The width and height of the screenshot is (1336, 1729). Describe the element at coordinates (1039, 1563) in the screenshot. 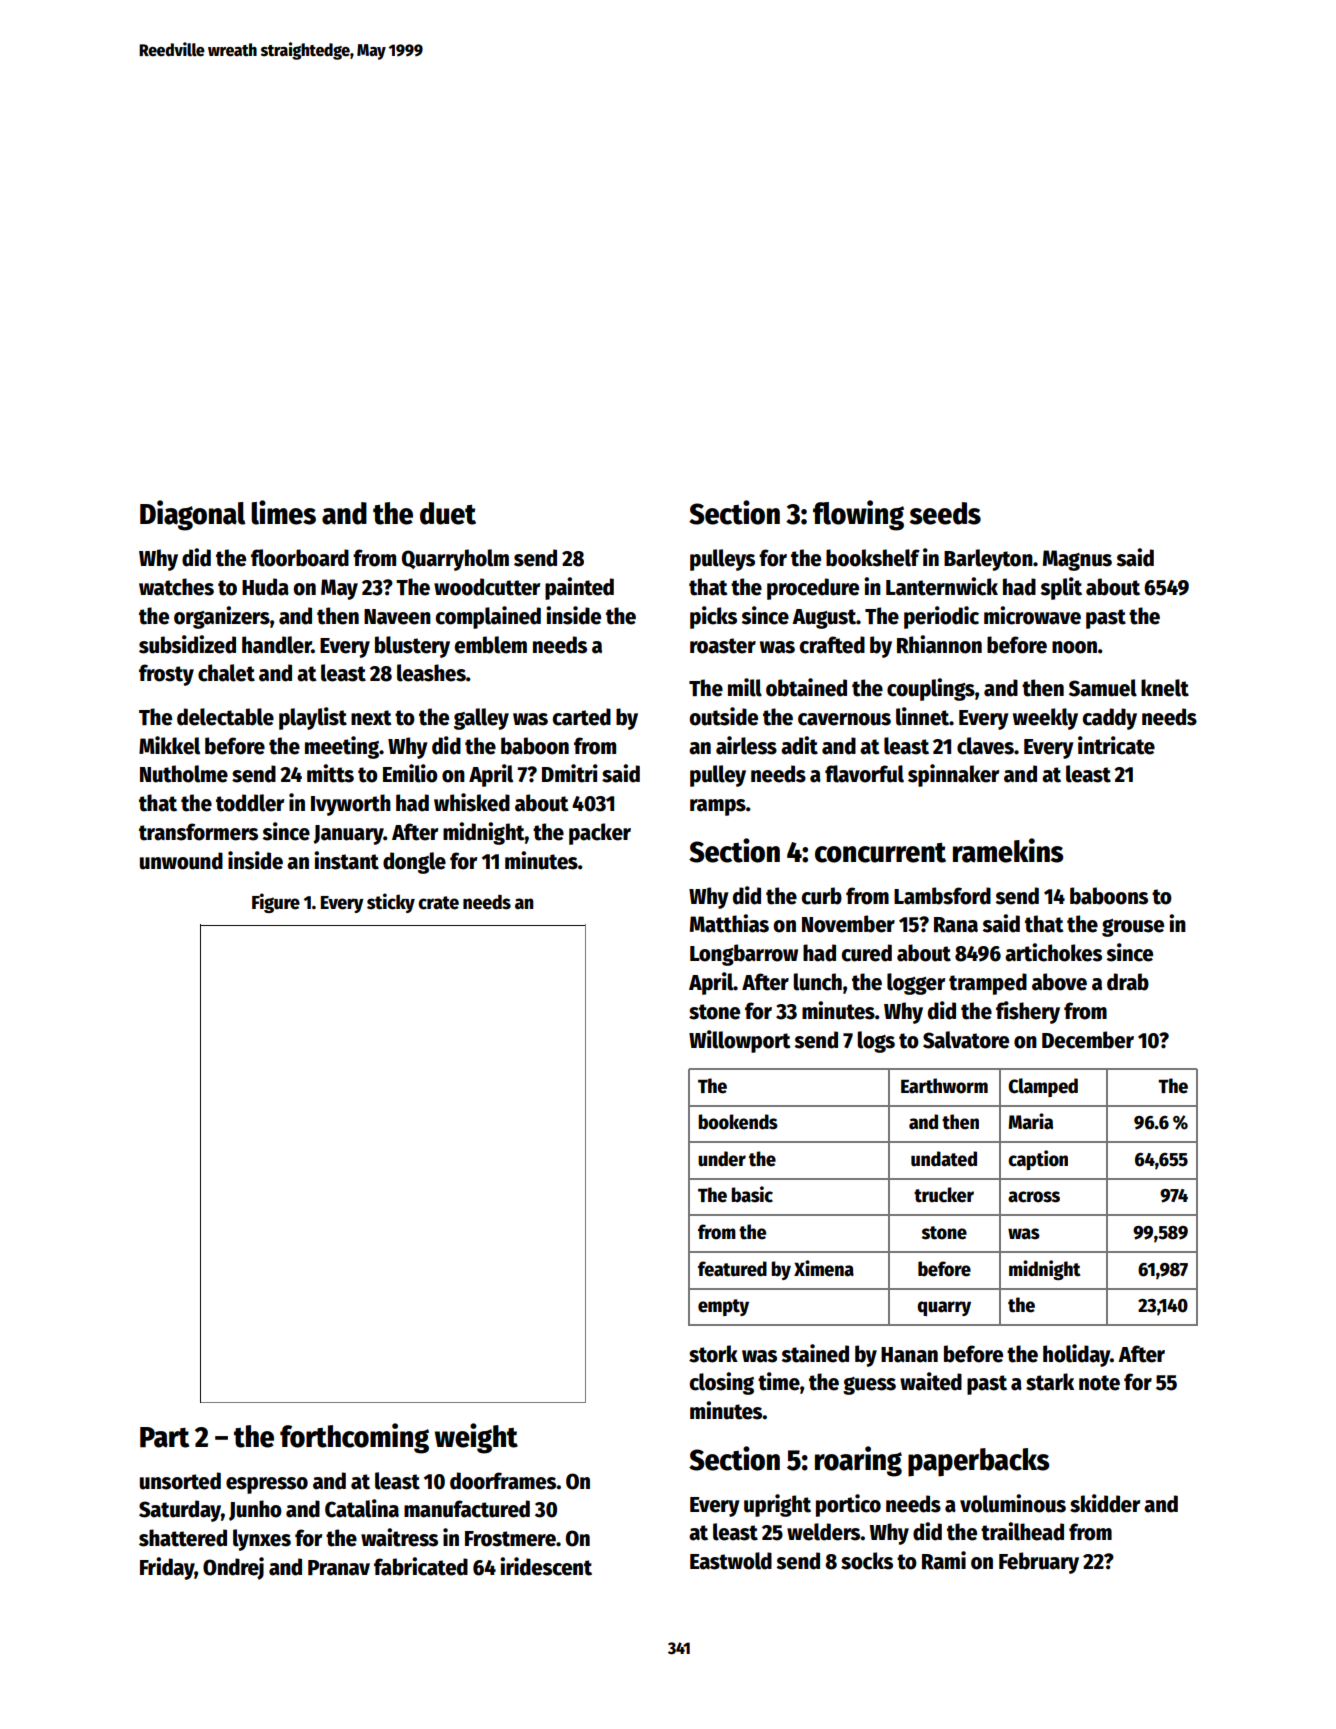

I see `February` at that location.
